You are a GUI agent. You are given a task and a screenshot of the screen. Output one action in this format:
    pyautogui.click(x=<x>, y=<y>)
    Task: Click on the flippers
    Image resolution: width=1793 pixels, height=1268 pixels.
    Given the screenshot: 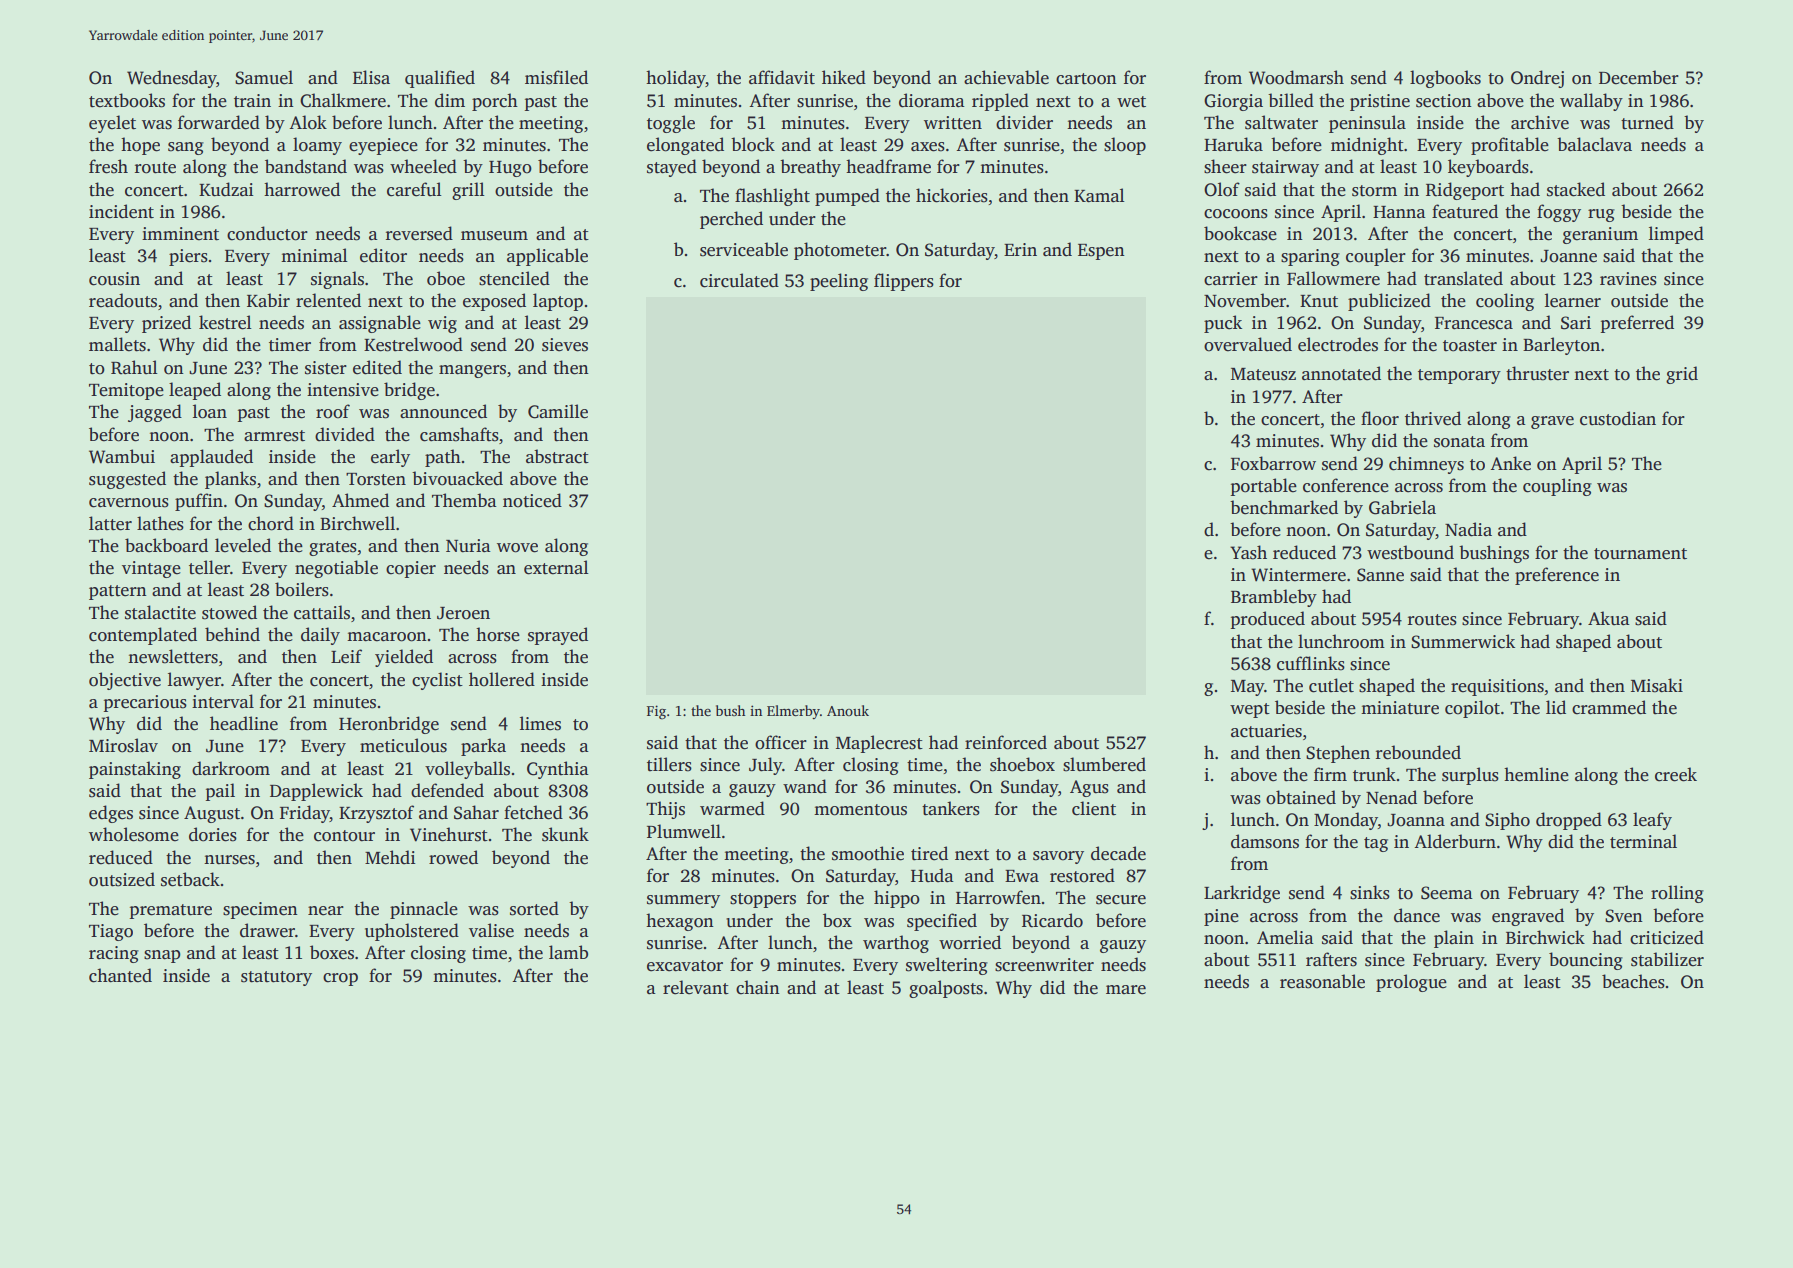 What is the action you would take?
    pyautogui.click(x=904, y=282)
